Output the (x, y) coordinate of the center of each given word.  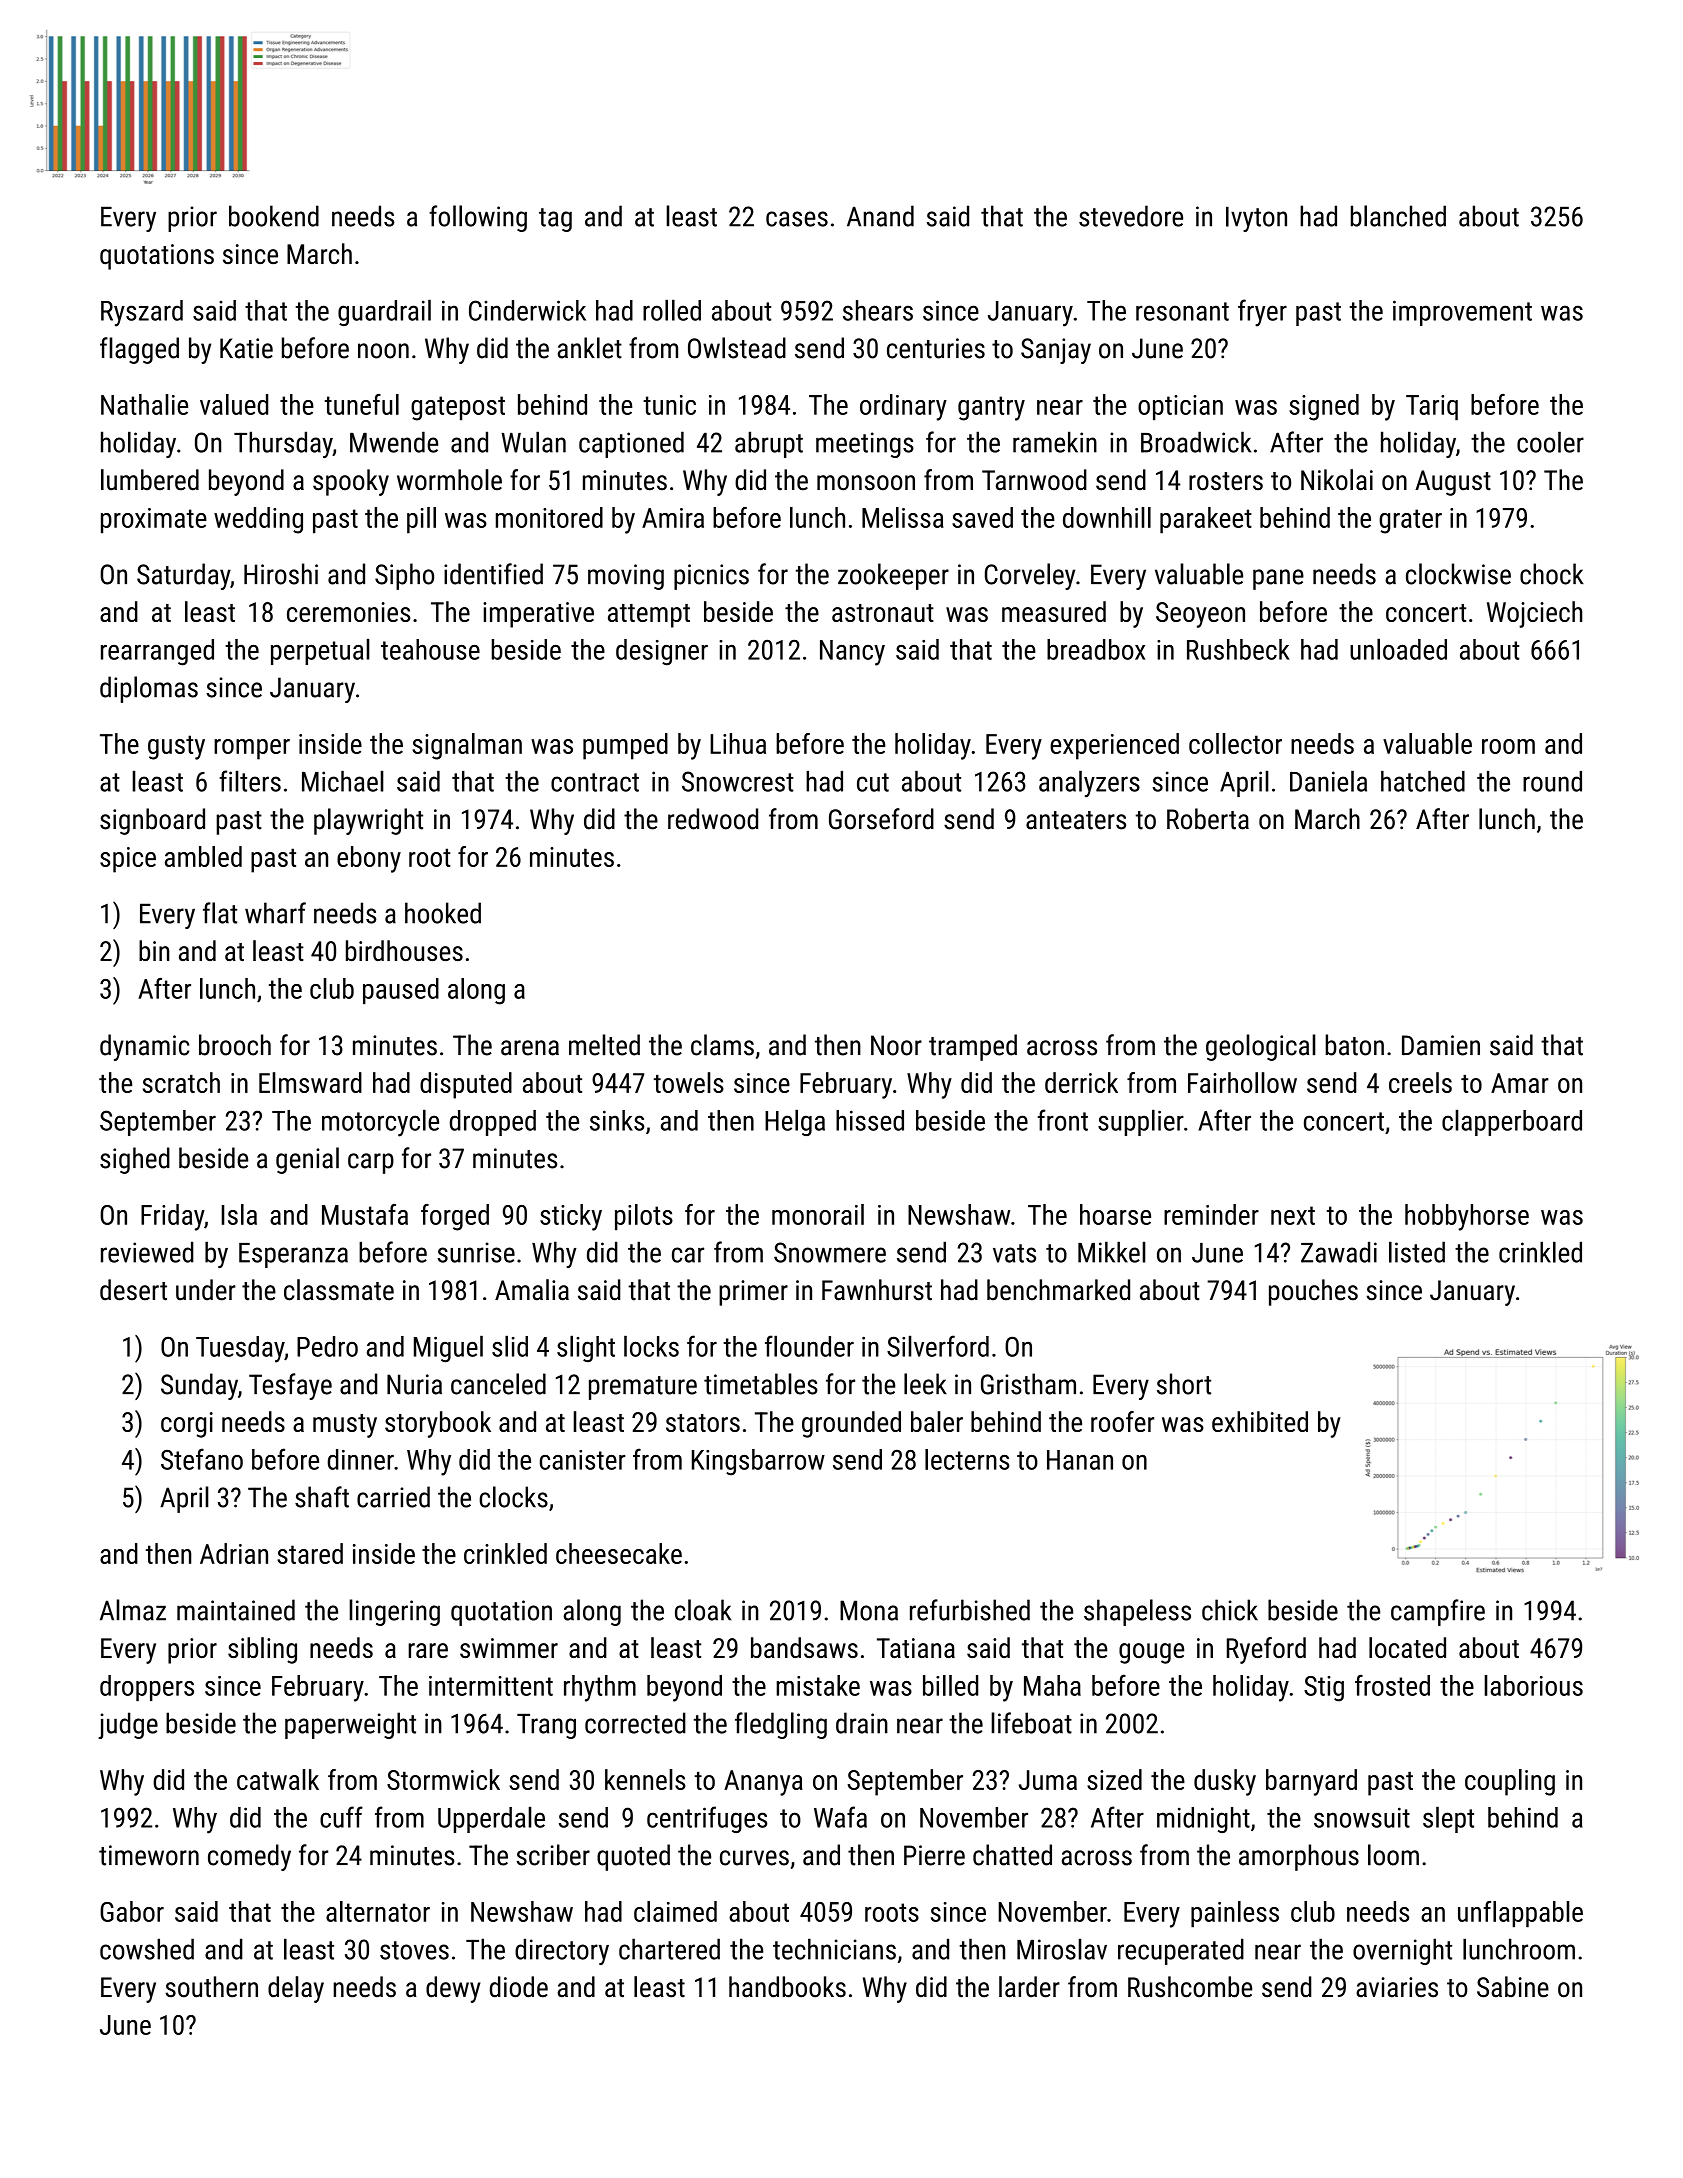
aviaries (1397, 1987)
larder (1029, 1987)
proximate (154, 521)
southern (211, 1987)
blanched (1398, 216)
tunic (669, 405)
